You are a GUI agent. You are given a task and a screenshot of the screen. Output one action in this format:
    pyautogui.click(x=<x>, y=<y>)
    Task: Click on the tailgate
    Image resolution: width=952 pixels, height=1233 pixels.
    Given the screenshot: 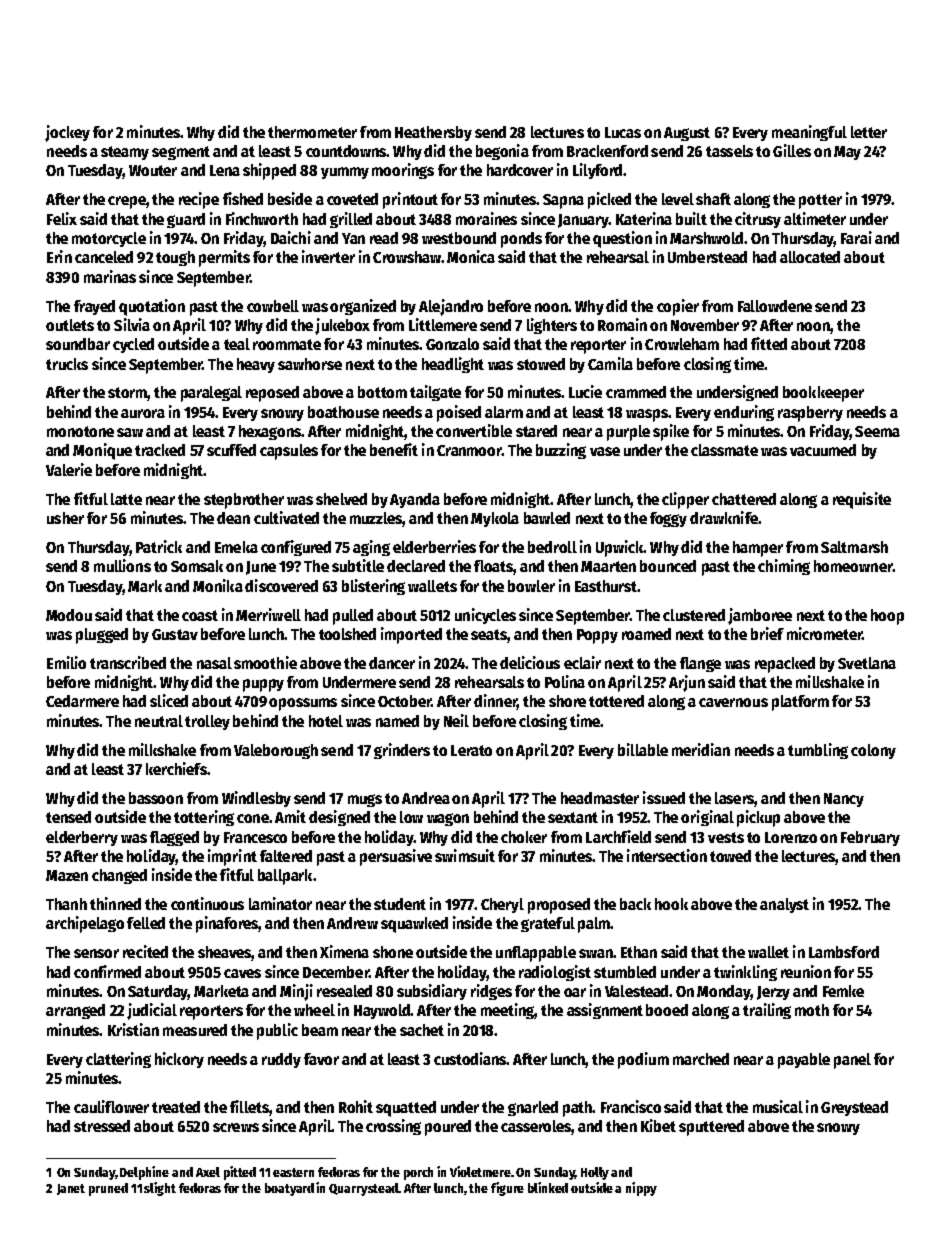 What is the action you would take?
    pyautogui.click(x=435, y=393)
